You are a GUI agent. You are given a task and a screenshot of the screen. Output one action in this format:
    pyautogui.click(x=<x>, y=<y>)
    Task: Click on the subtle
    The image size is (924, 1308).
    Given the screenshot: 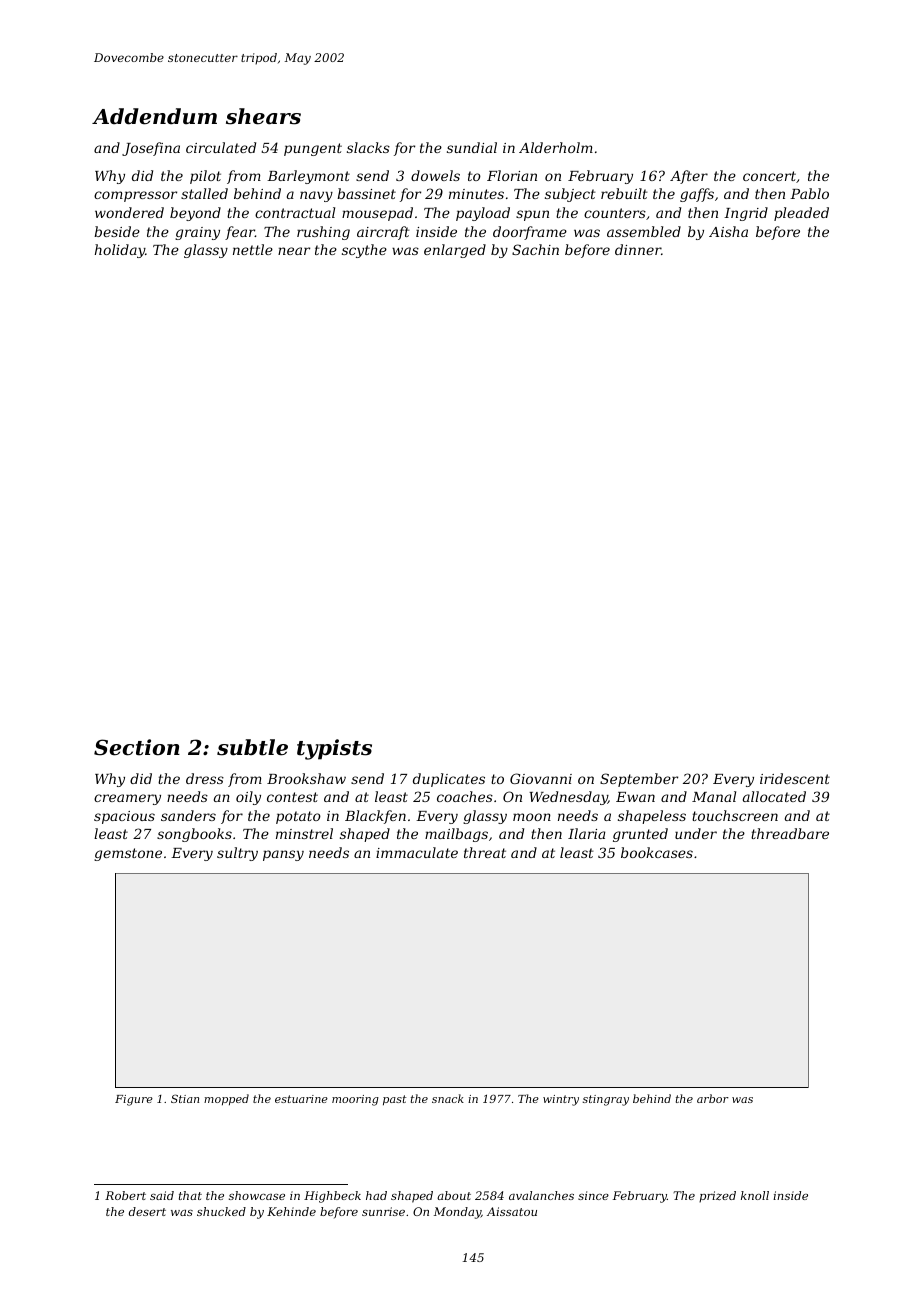 What is the action you would take?
    pyautogui.click(x=252, y=747)
